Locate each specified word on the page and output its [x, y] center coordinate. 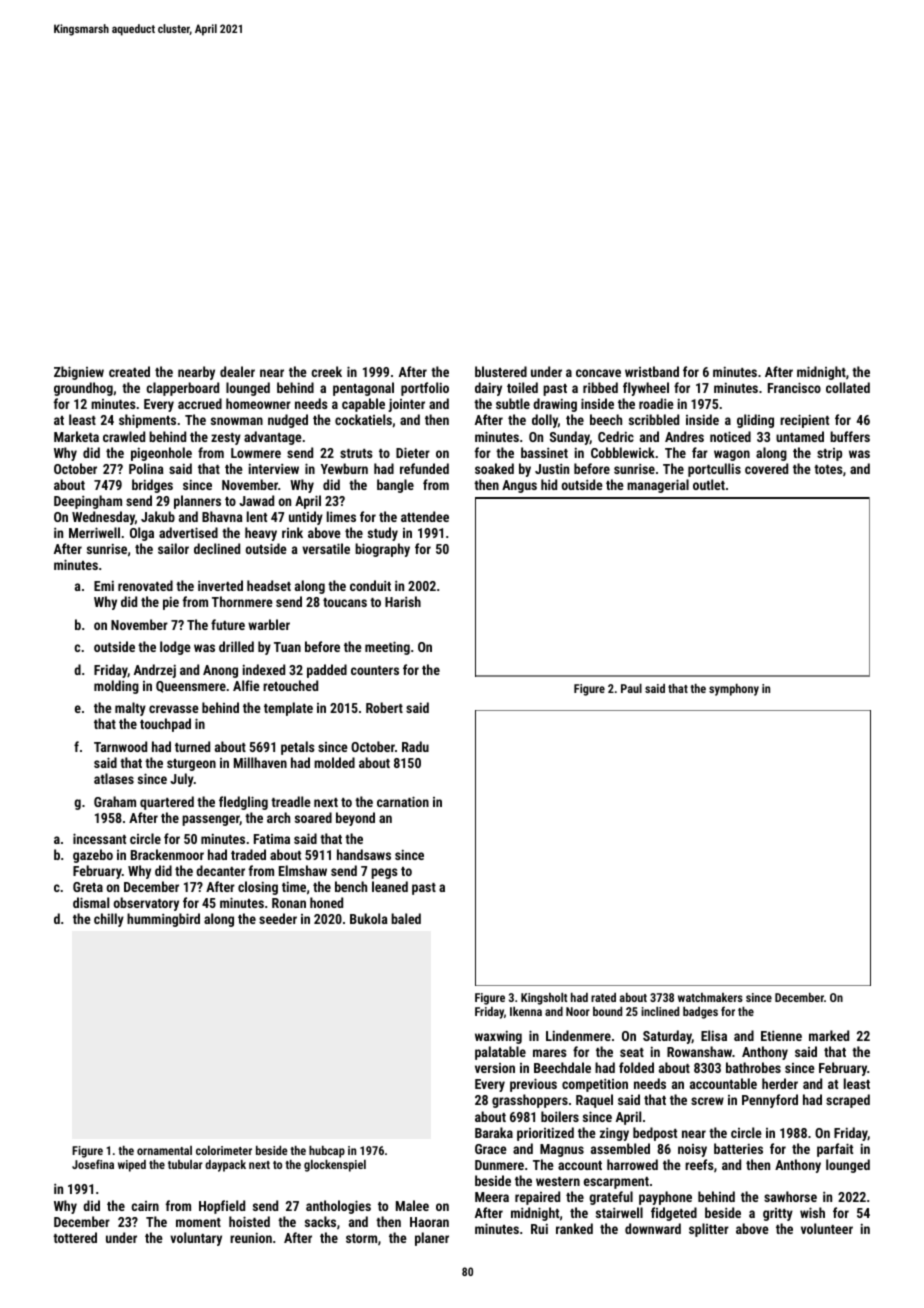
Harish [403, 601]
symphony [734, 690]
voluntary [196, 1239]
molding [116, 687]
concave [598, 373]
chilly [109, 920]
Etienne [781, 1035]
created [129, 371]
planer [432, 1239]
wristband [652, 371]
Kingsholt [544, 999]
